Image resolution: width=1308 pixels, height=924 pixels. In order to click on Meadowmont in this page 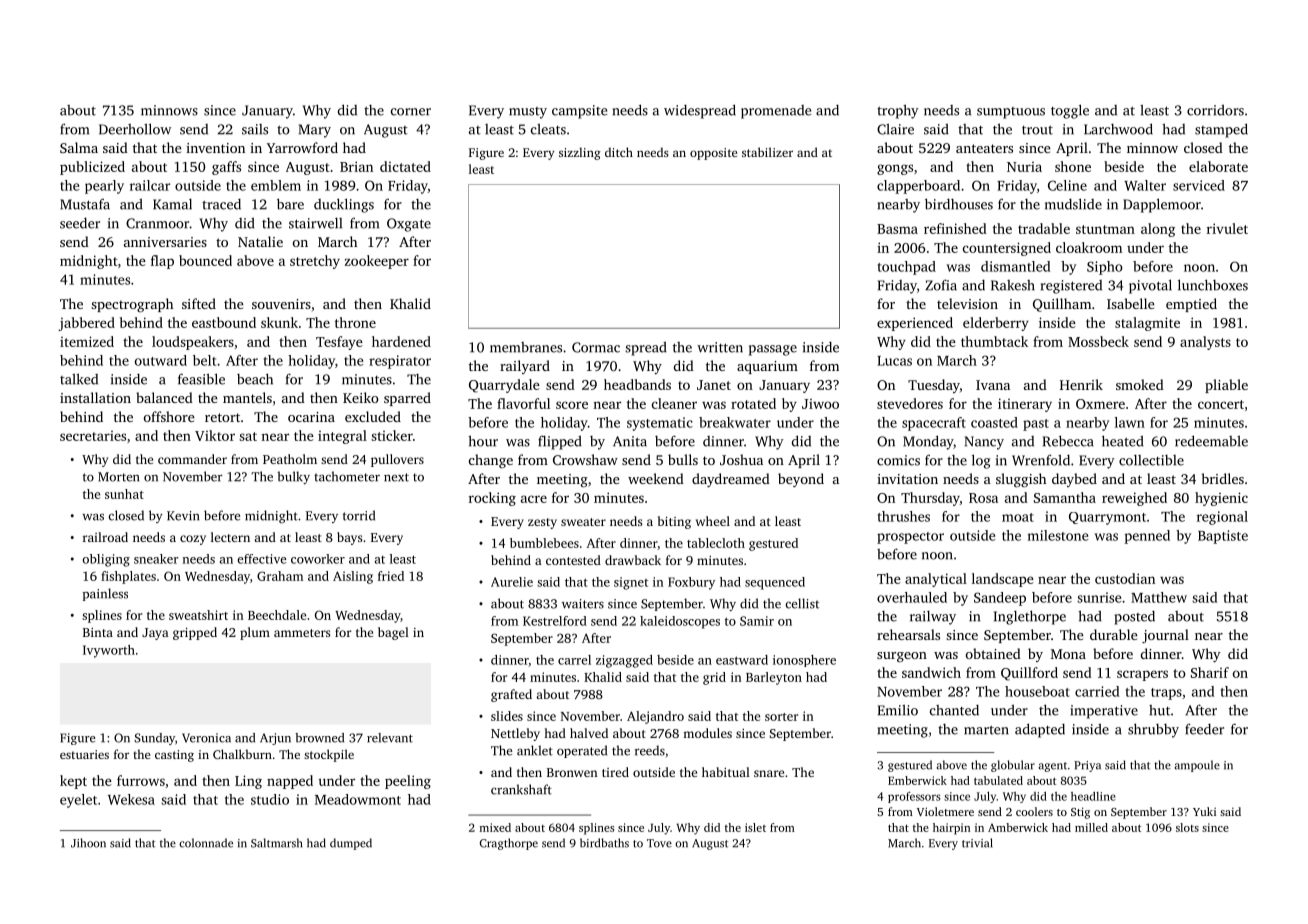, I will do `click(358, 799)`.
